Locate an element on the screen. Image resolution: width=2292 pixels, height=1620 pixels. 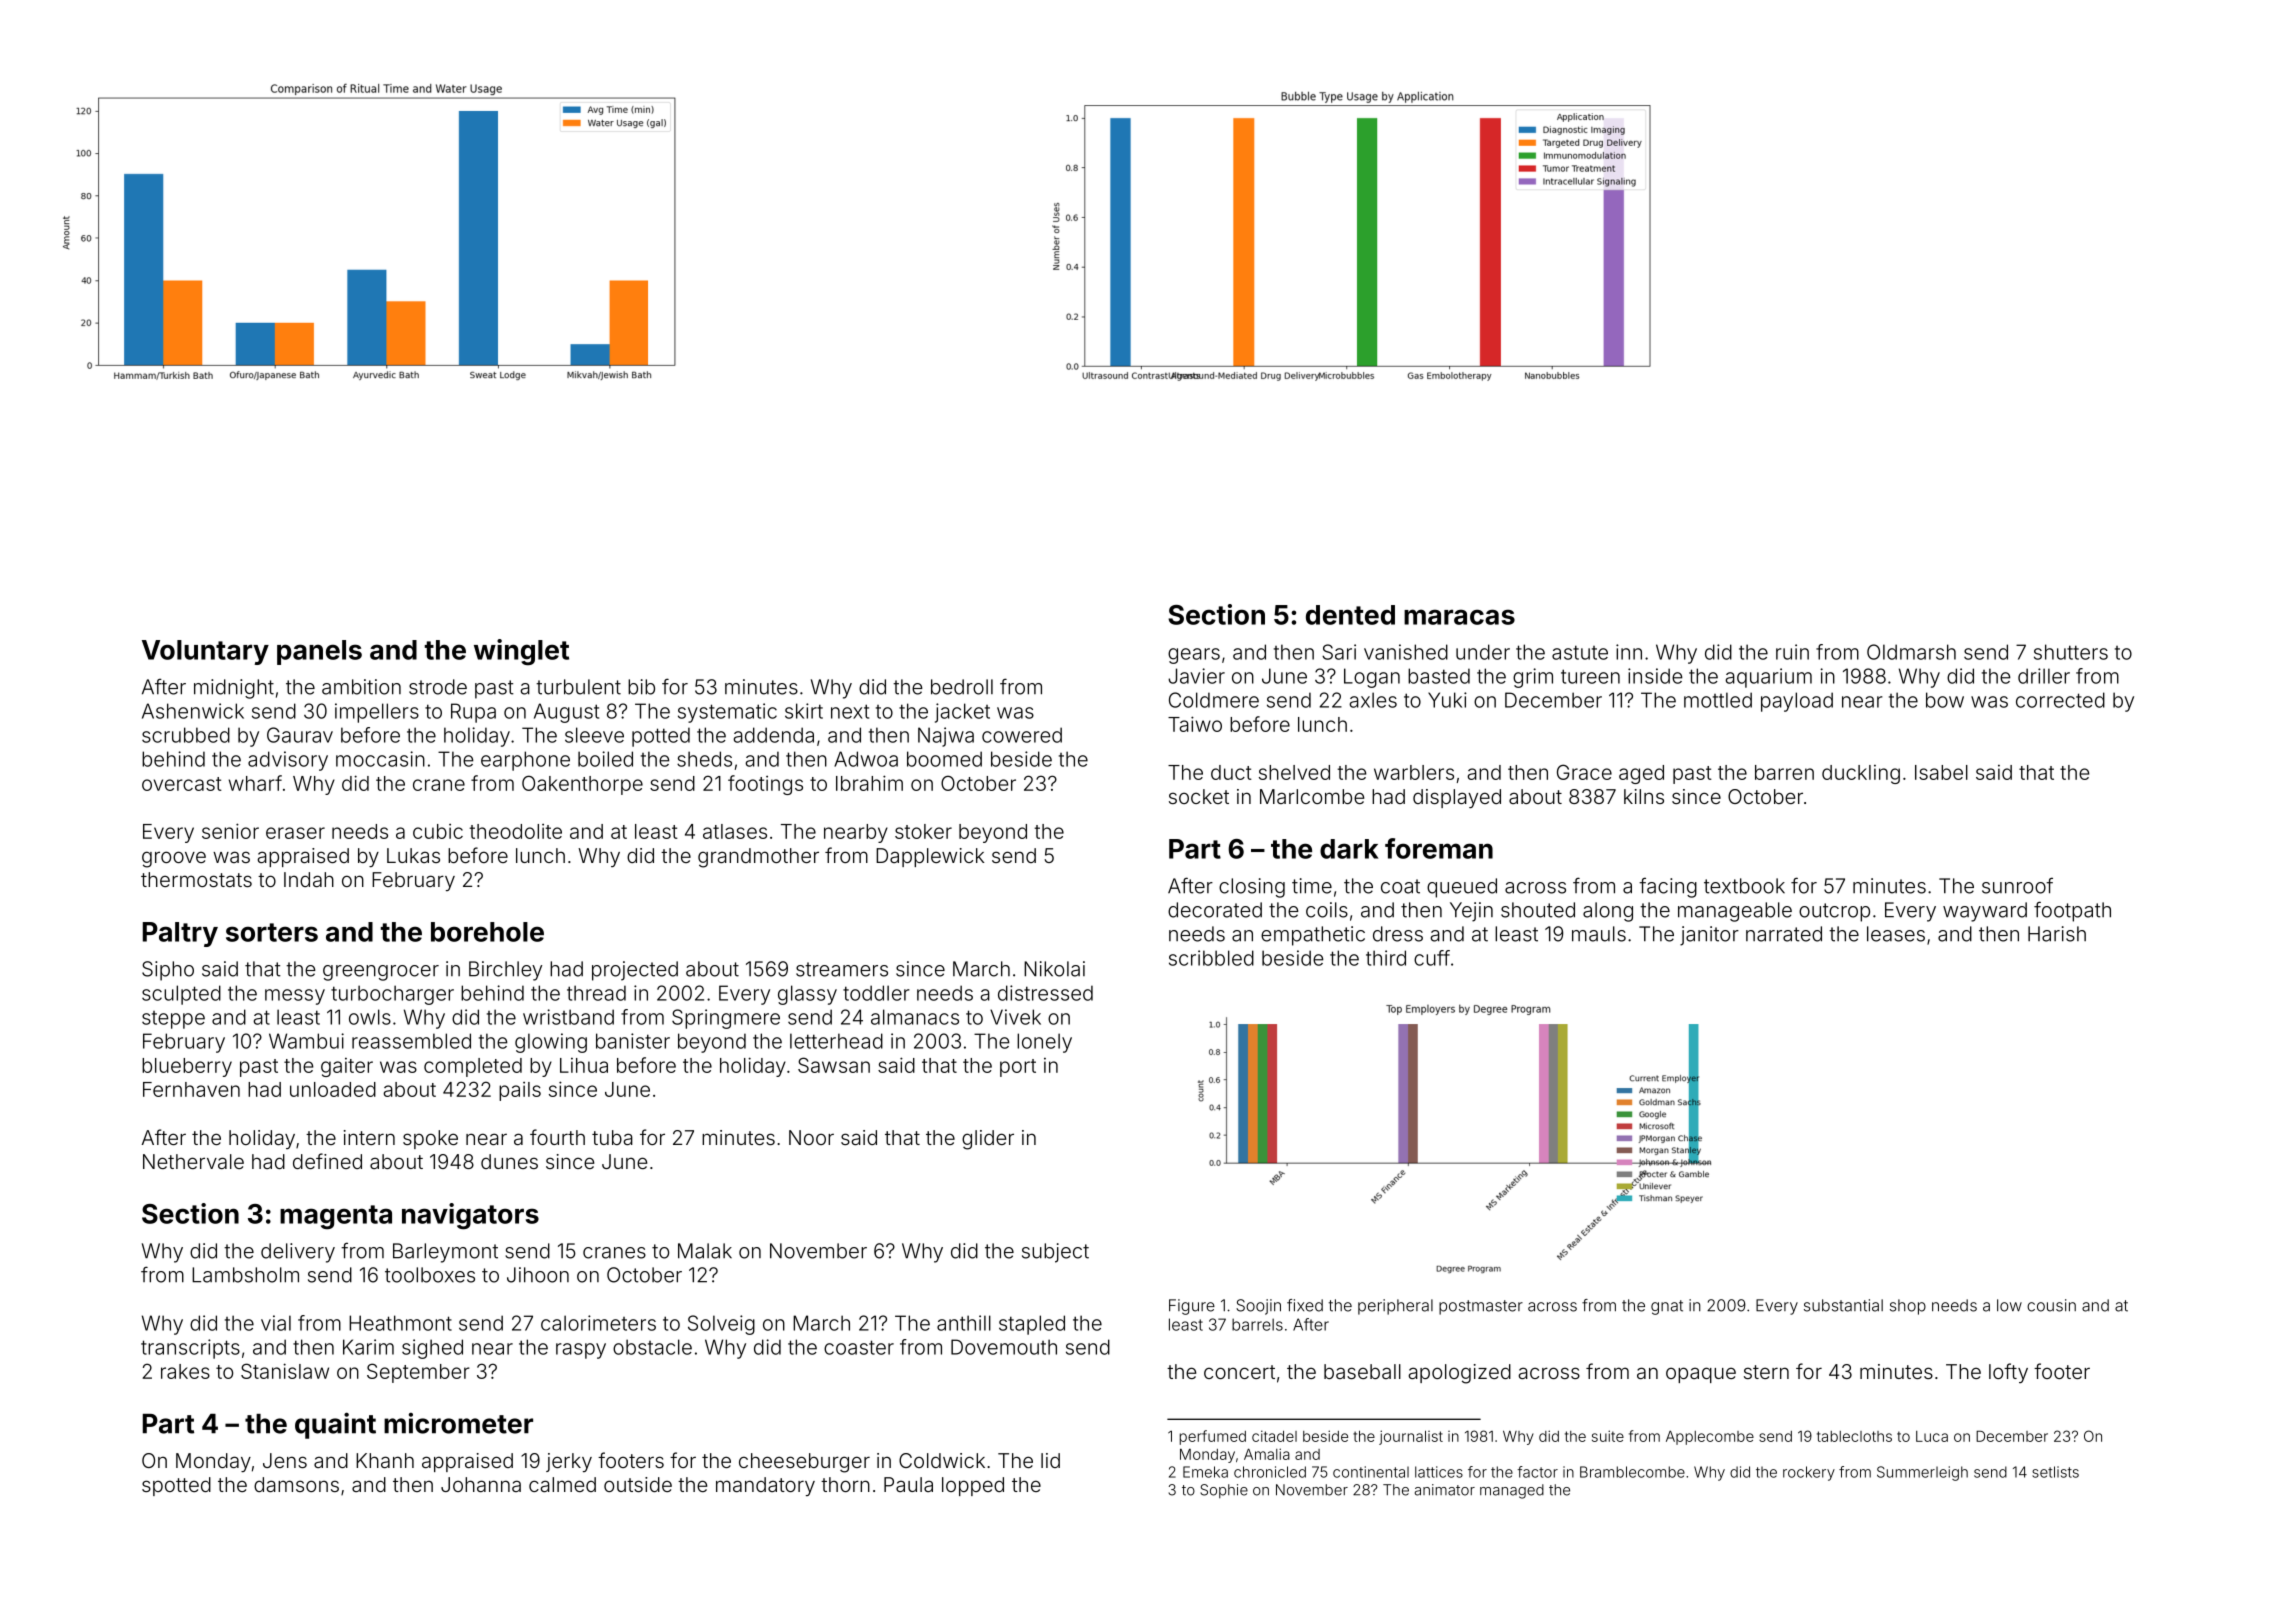
lopped is located at coordinates (973, 1486).
